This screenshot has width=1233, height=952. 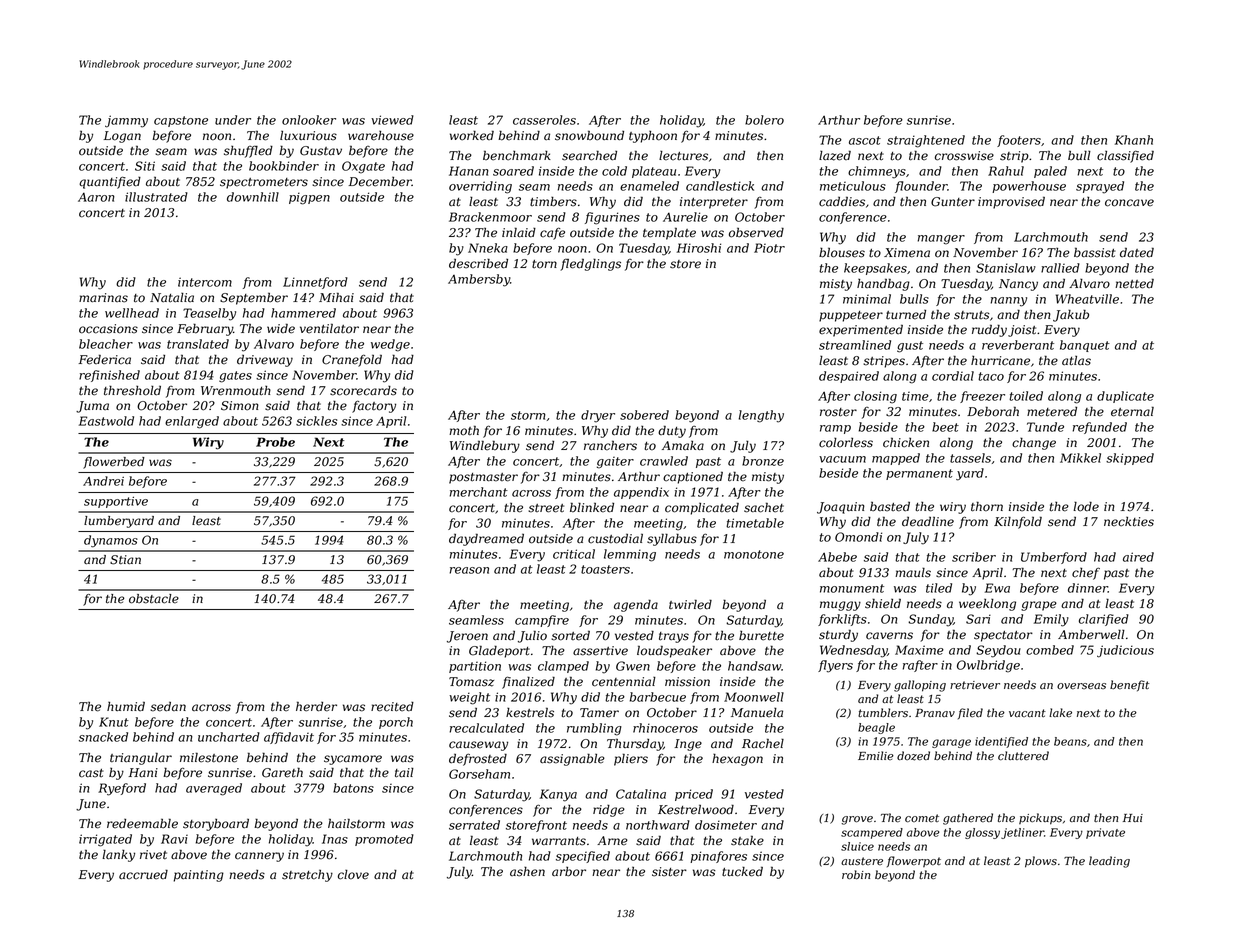 What do you see at coordinates (865, 140) in the screenshot?
I see `ascot` at bounding box center [865, 140].
